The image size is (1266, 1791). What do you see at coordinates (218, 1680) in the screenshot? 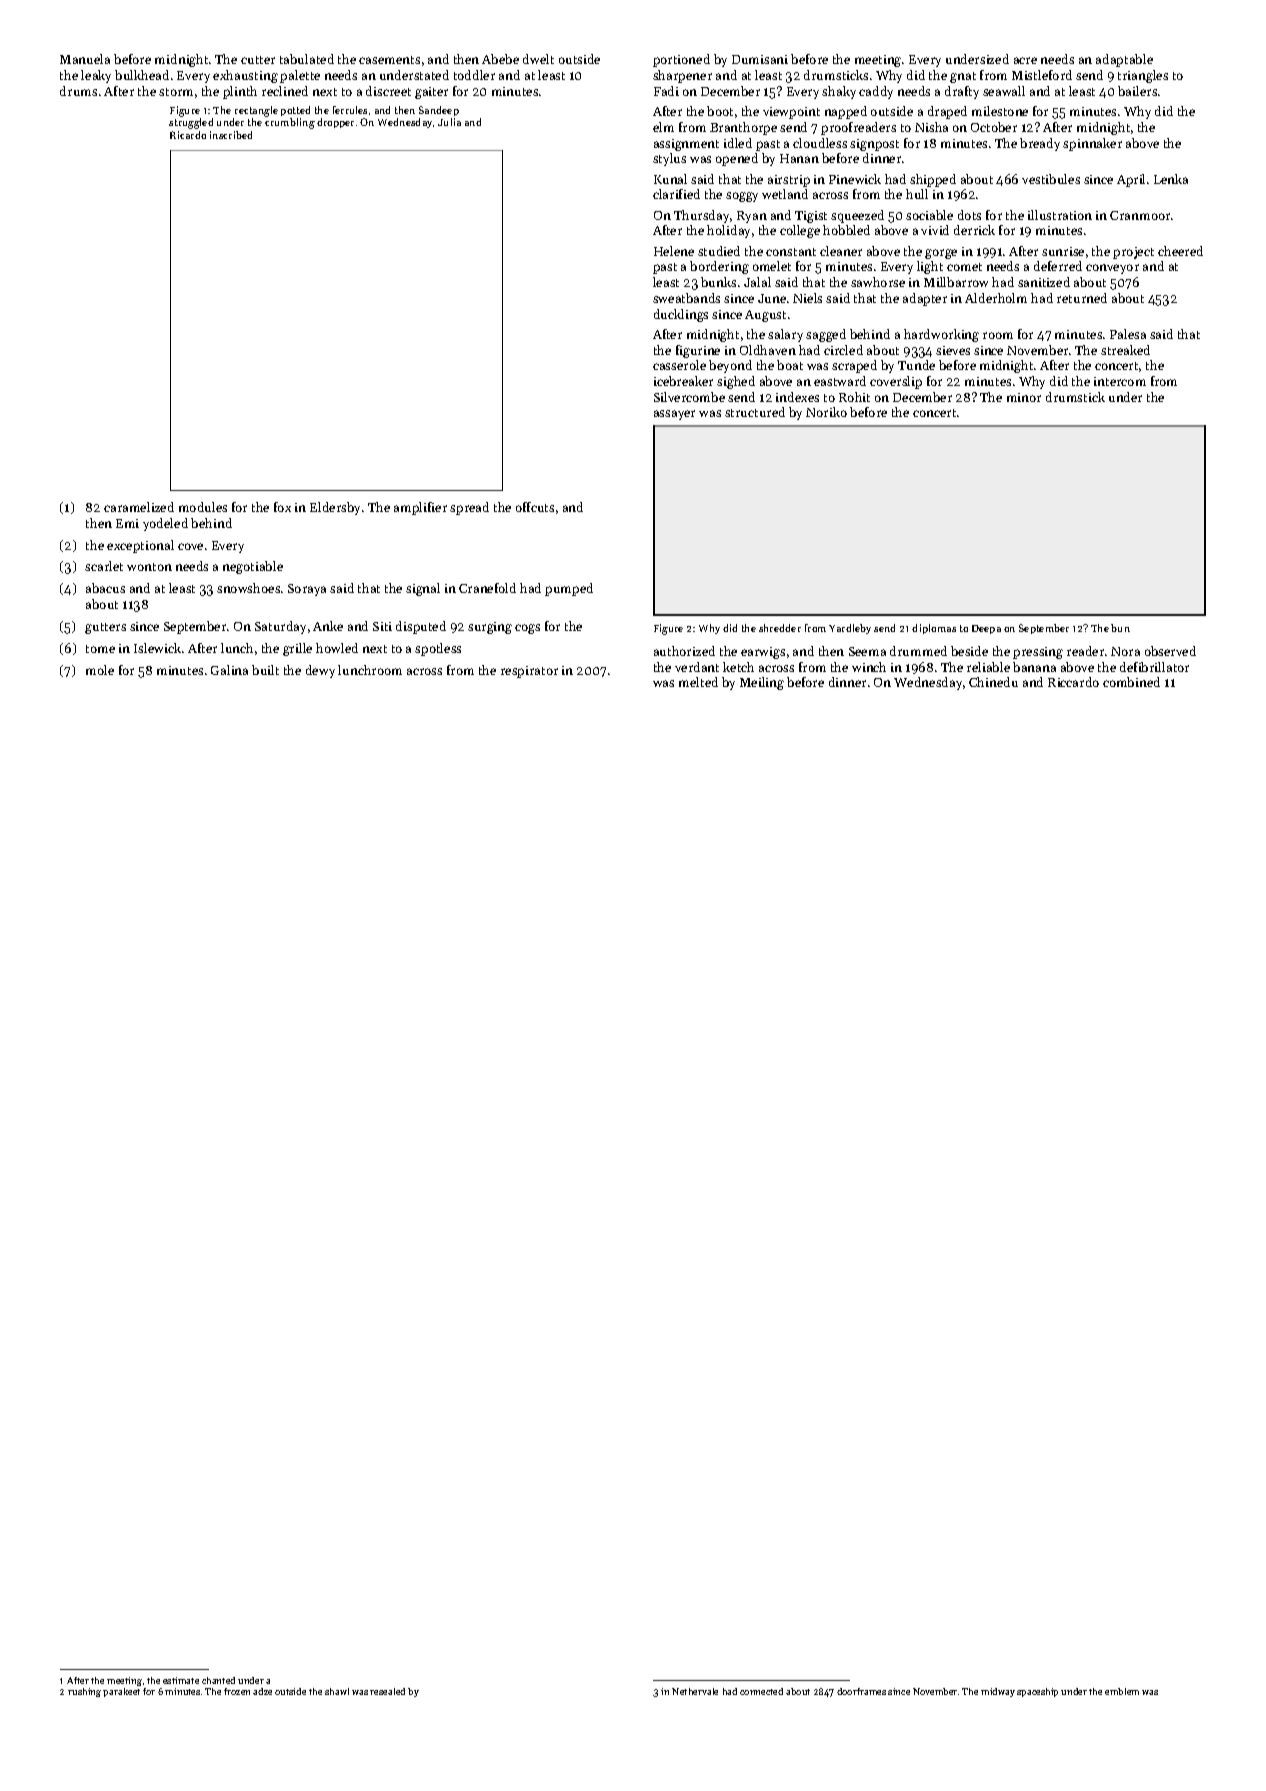
I see `chanted` at bounding box center [218, 1680].
